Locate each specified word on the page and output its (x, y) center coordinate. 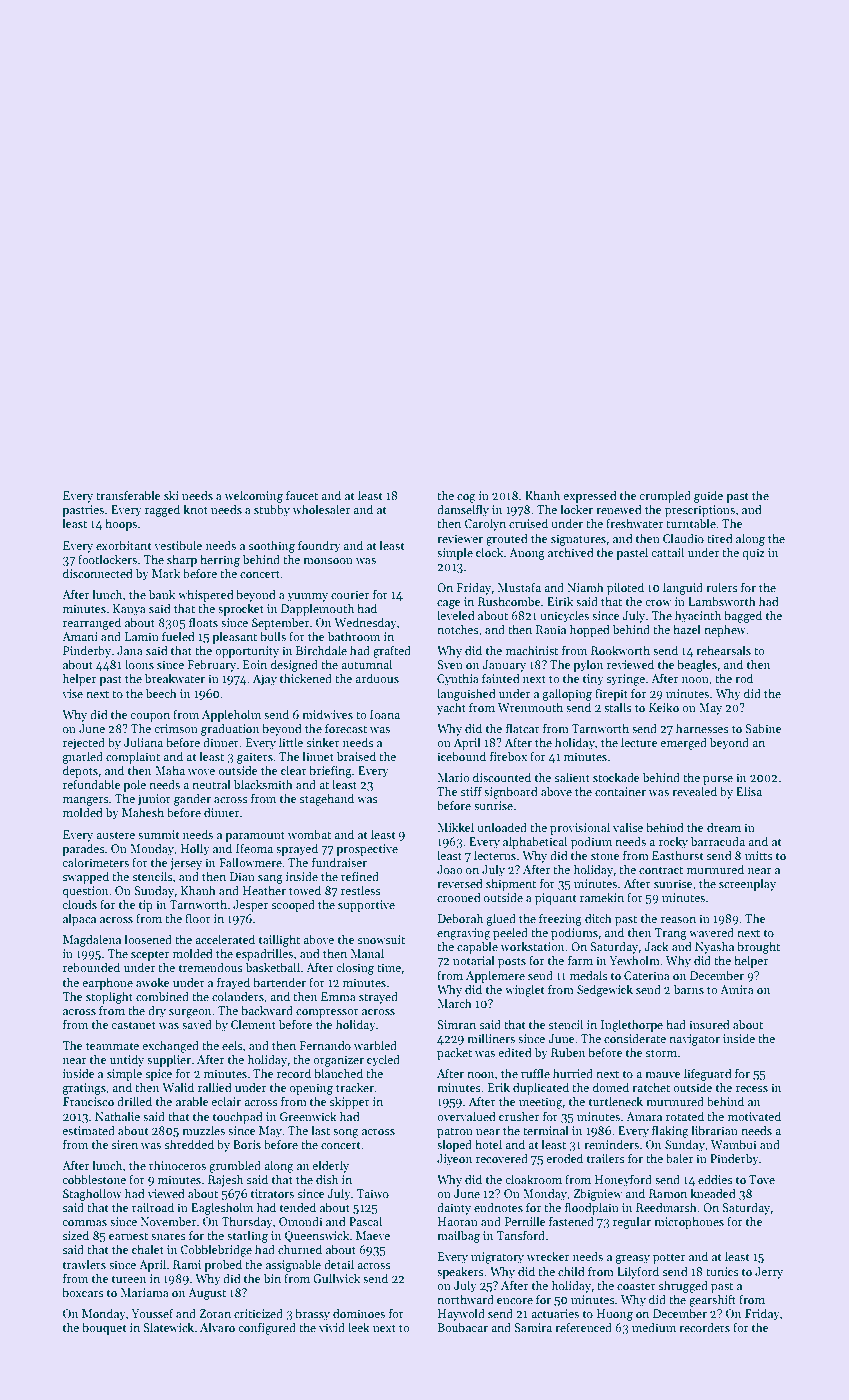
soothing (272, 546)
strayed (378, 997)
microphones (689, 1222)
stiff (471, 791)
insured (709, 1024)
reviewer (460, 538)
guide (708, 496)
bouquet (105, 1328)
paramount (255, 836)
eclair (226, 1101)
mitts (759, 855)
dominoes (359, 1313)
